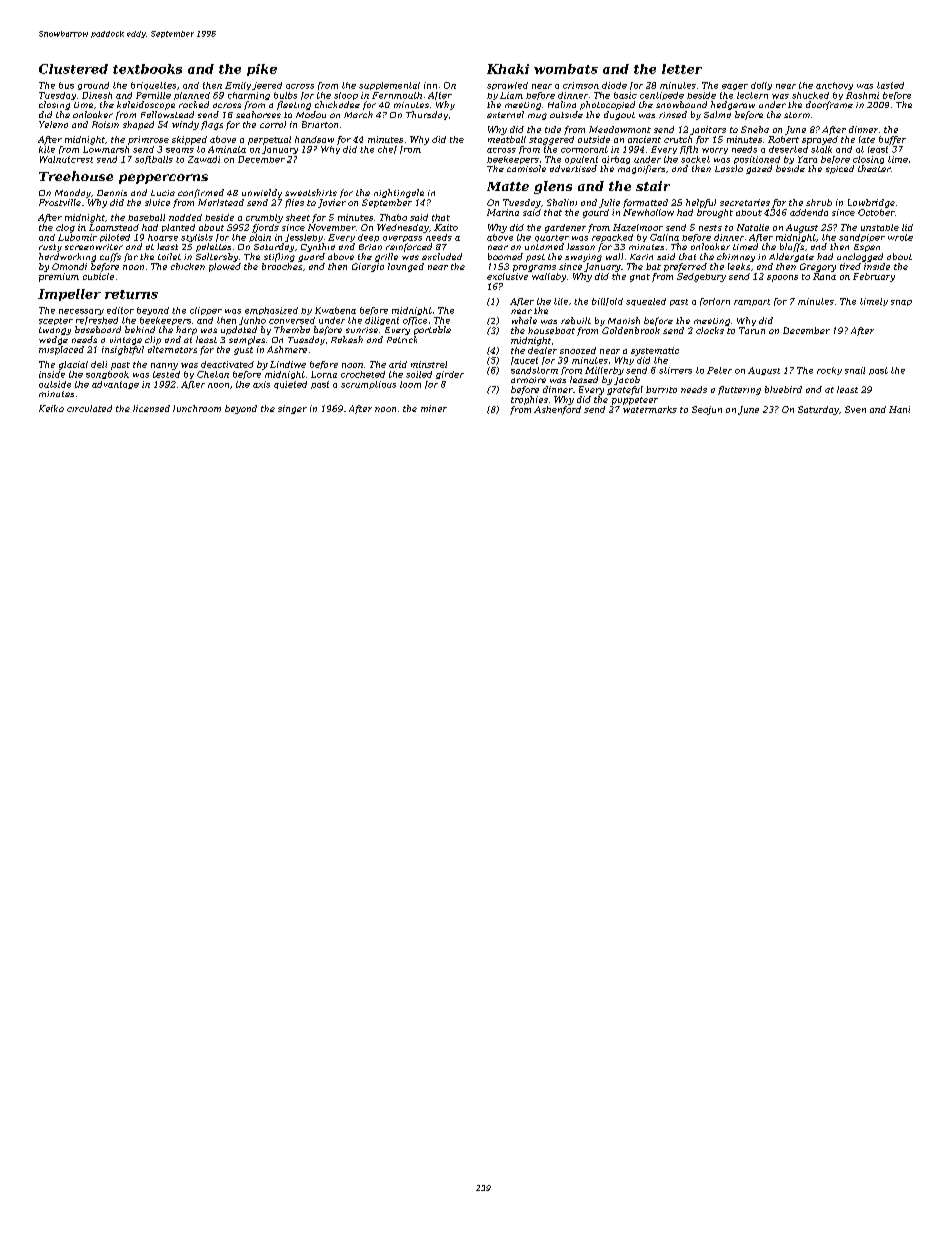  I want to click on Sven, so click(855, 409).
